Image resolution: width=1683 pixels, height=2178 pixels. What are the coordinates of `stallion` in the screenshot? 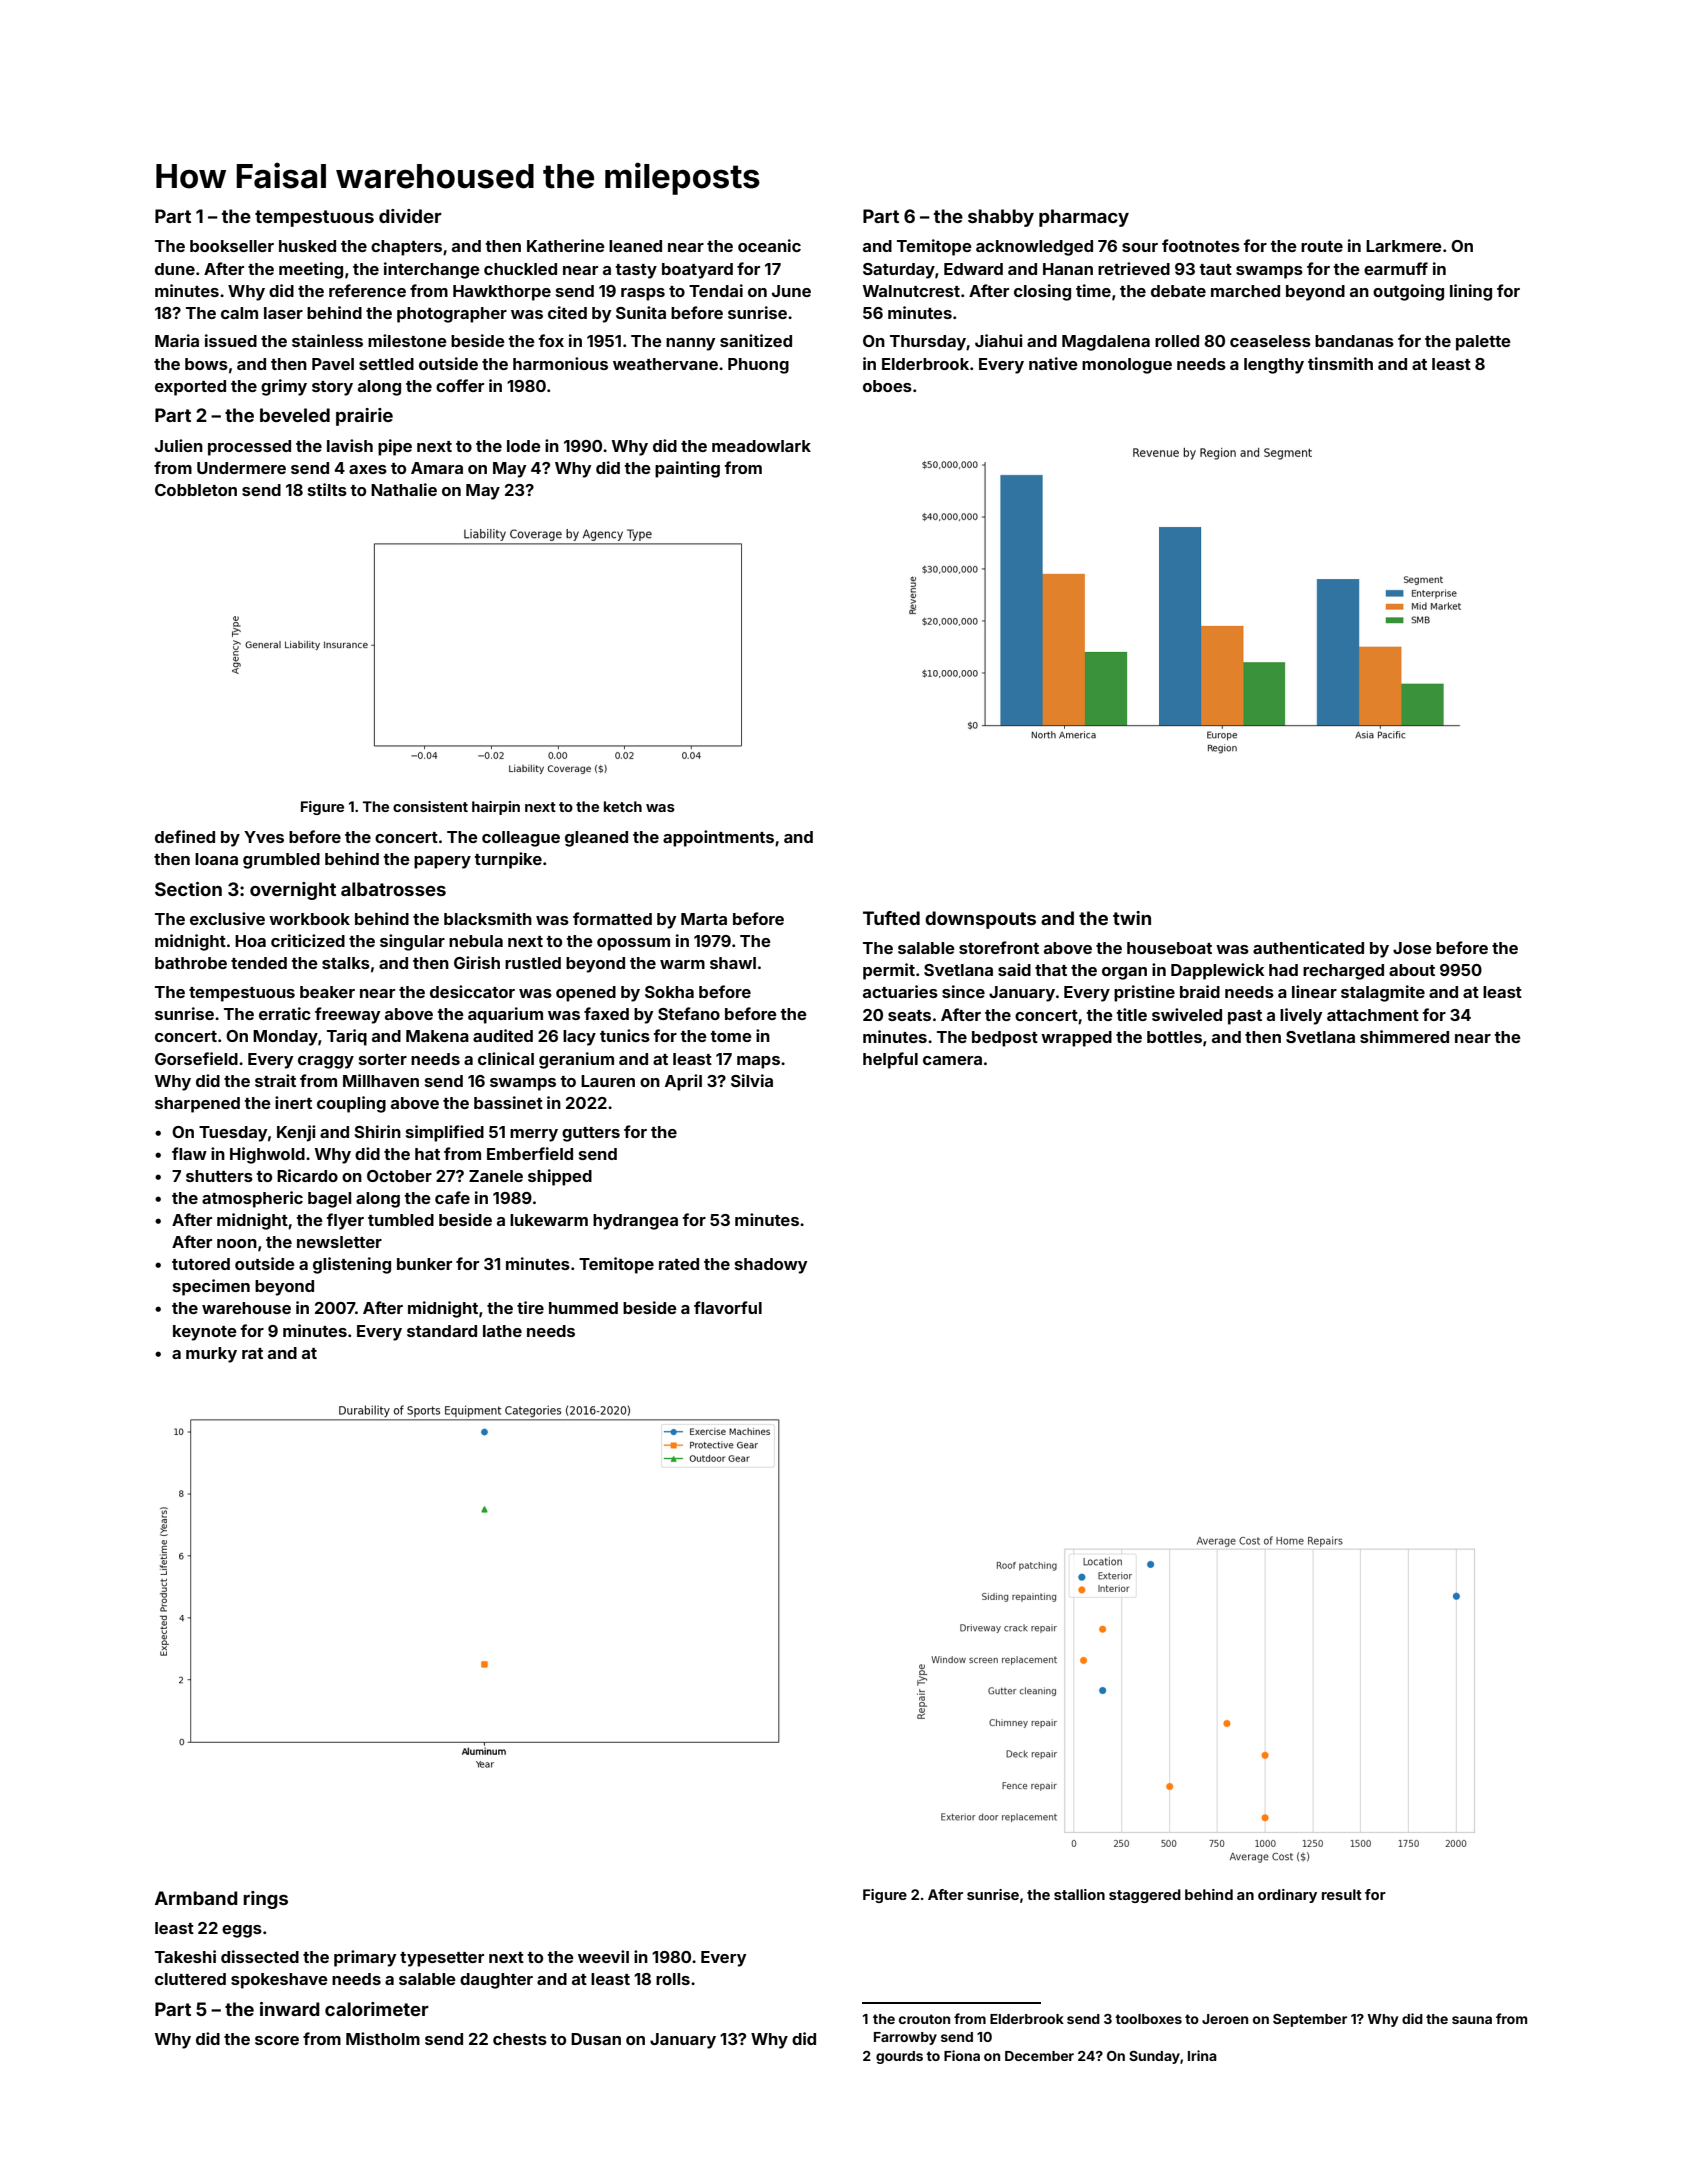 It's located at (1079, 1894).
